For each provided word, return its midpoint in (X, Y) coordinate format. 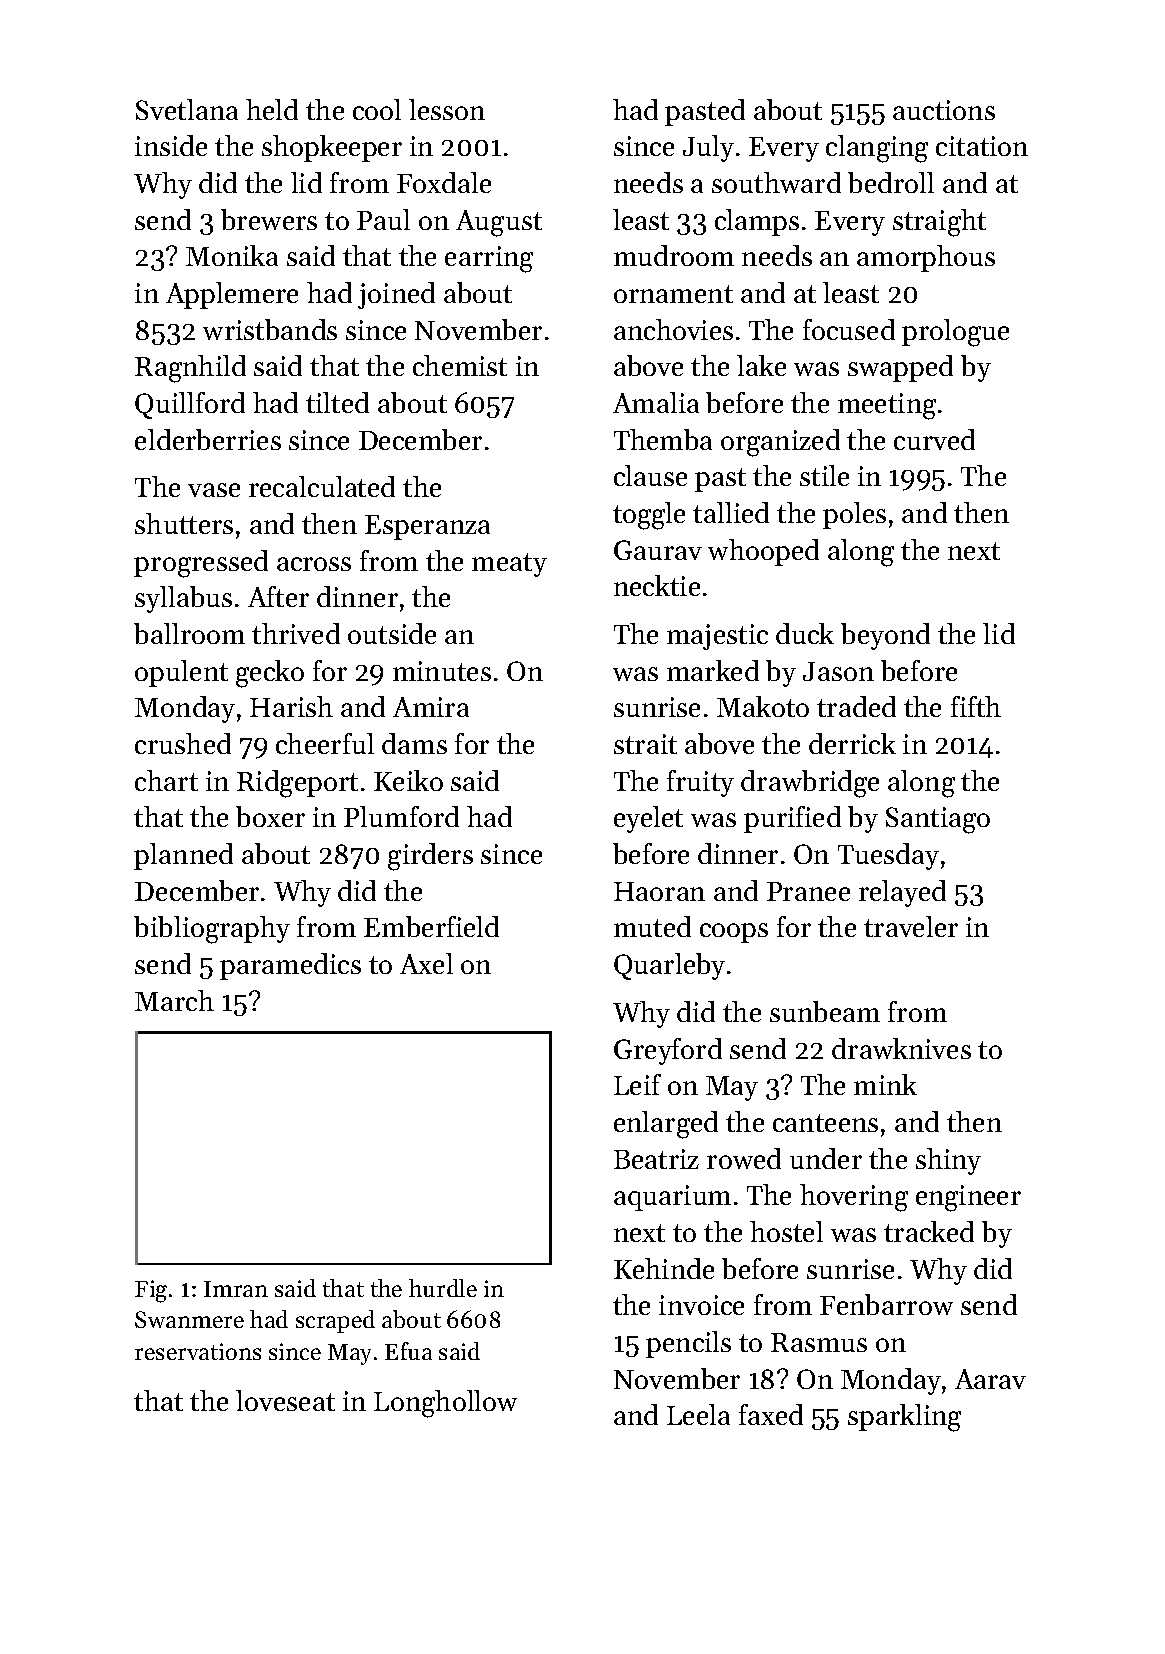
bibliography (212, 930)
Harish (291, 706)
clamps (757, 222)
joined (396, 295)
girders (430, 857)
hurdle (443, 1288)
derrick (852, 743)
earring (489, 259)
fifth (976, 706)
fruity (700, 783)
